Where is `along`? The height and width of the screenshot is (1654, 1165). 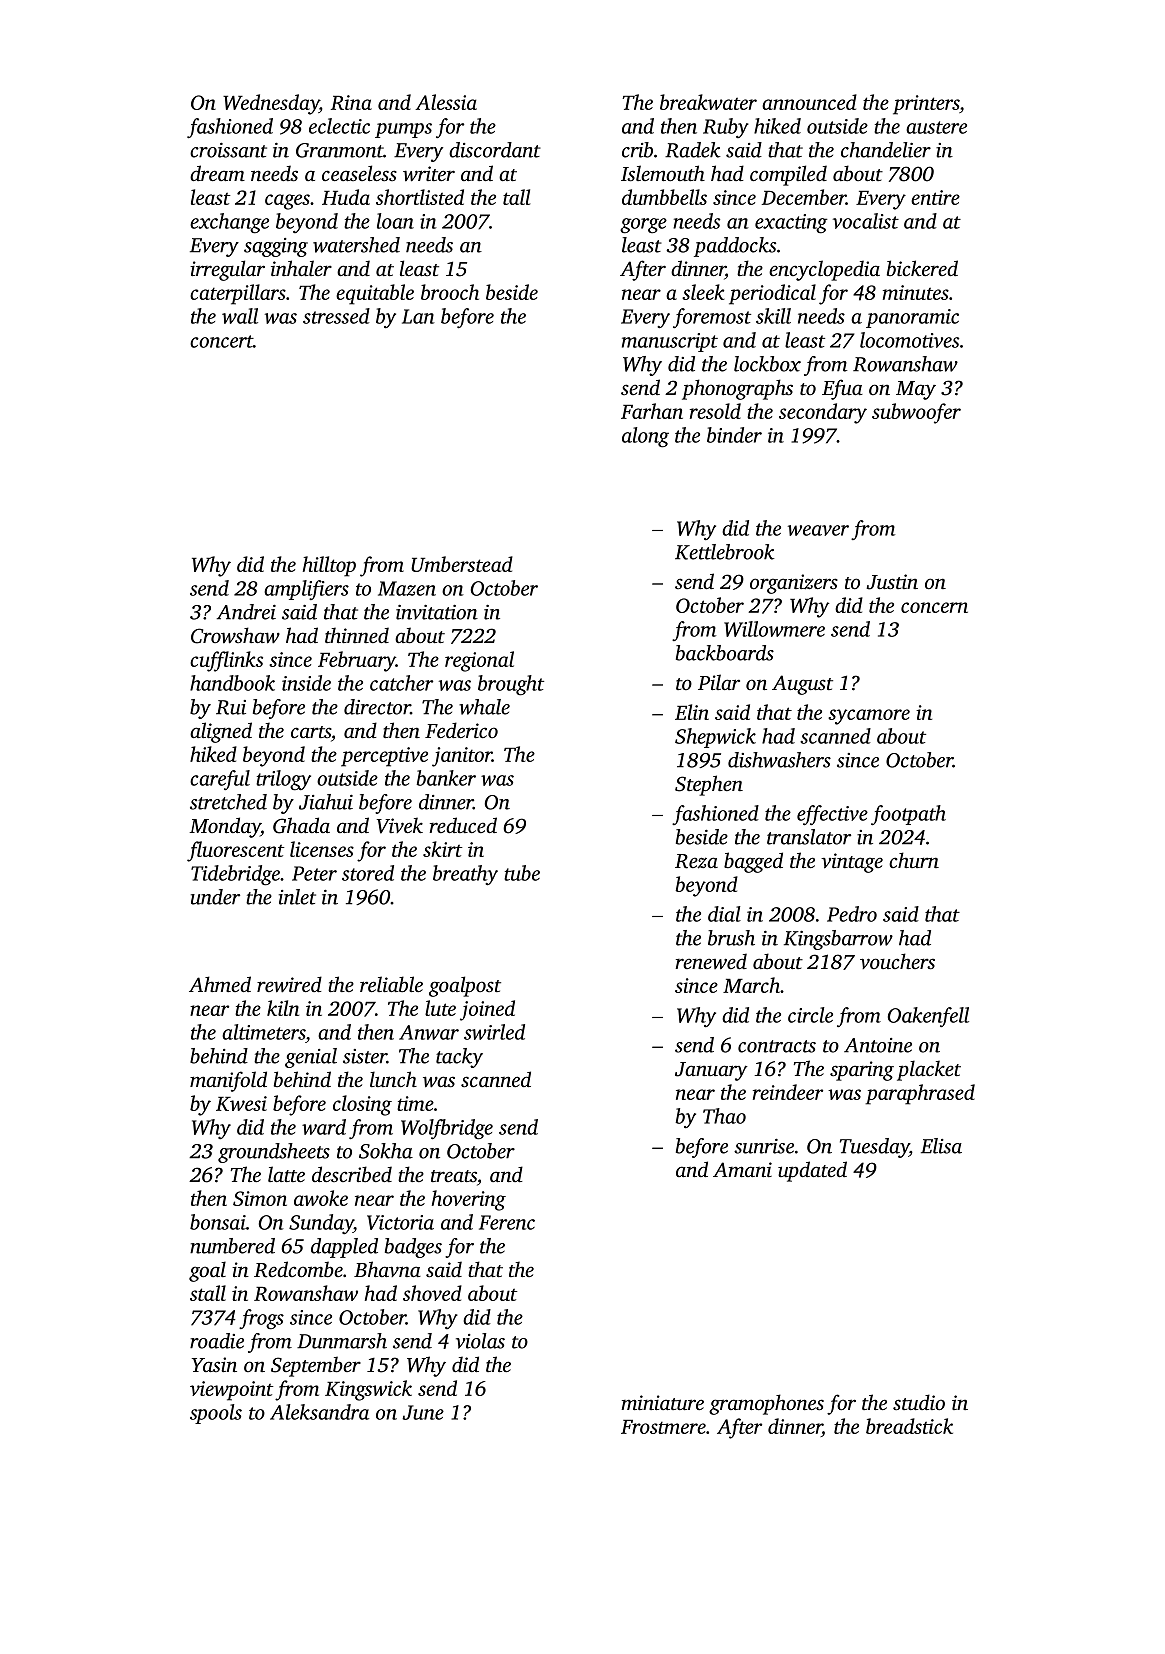 along is located at coordinates (645, 437).
